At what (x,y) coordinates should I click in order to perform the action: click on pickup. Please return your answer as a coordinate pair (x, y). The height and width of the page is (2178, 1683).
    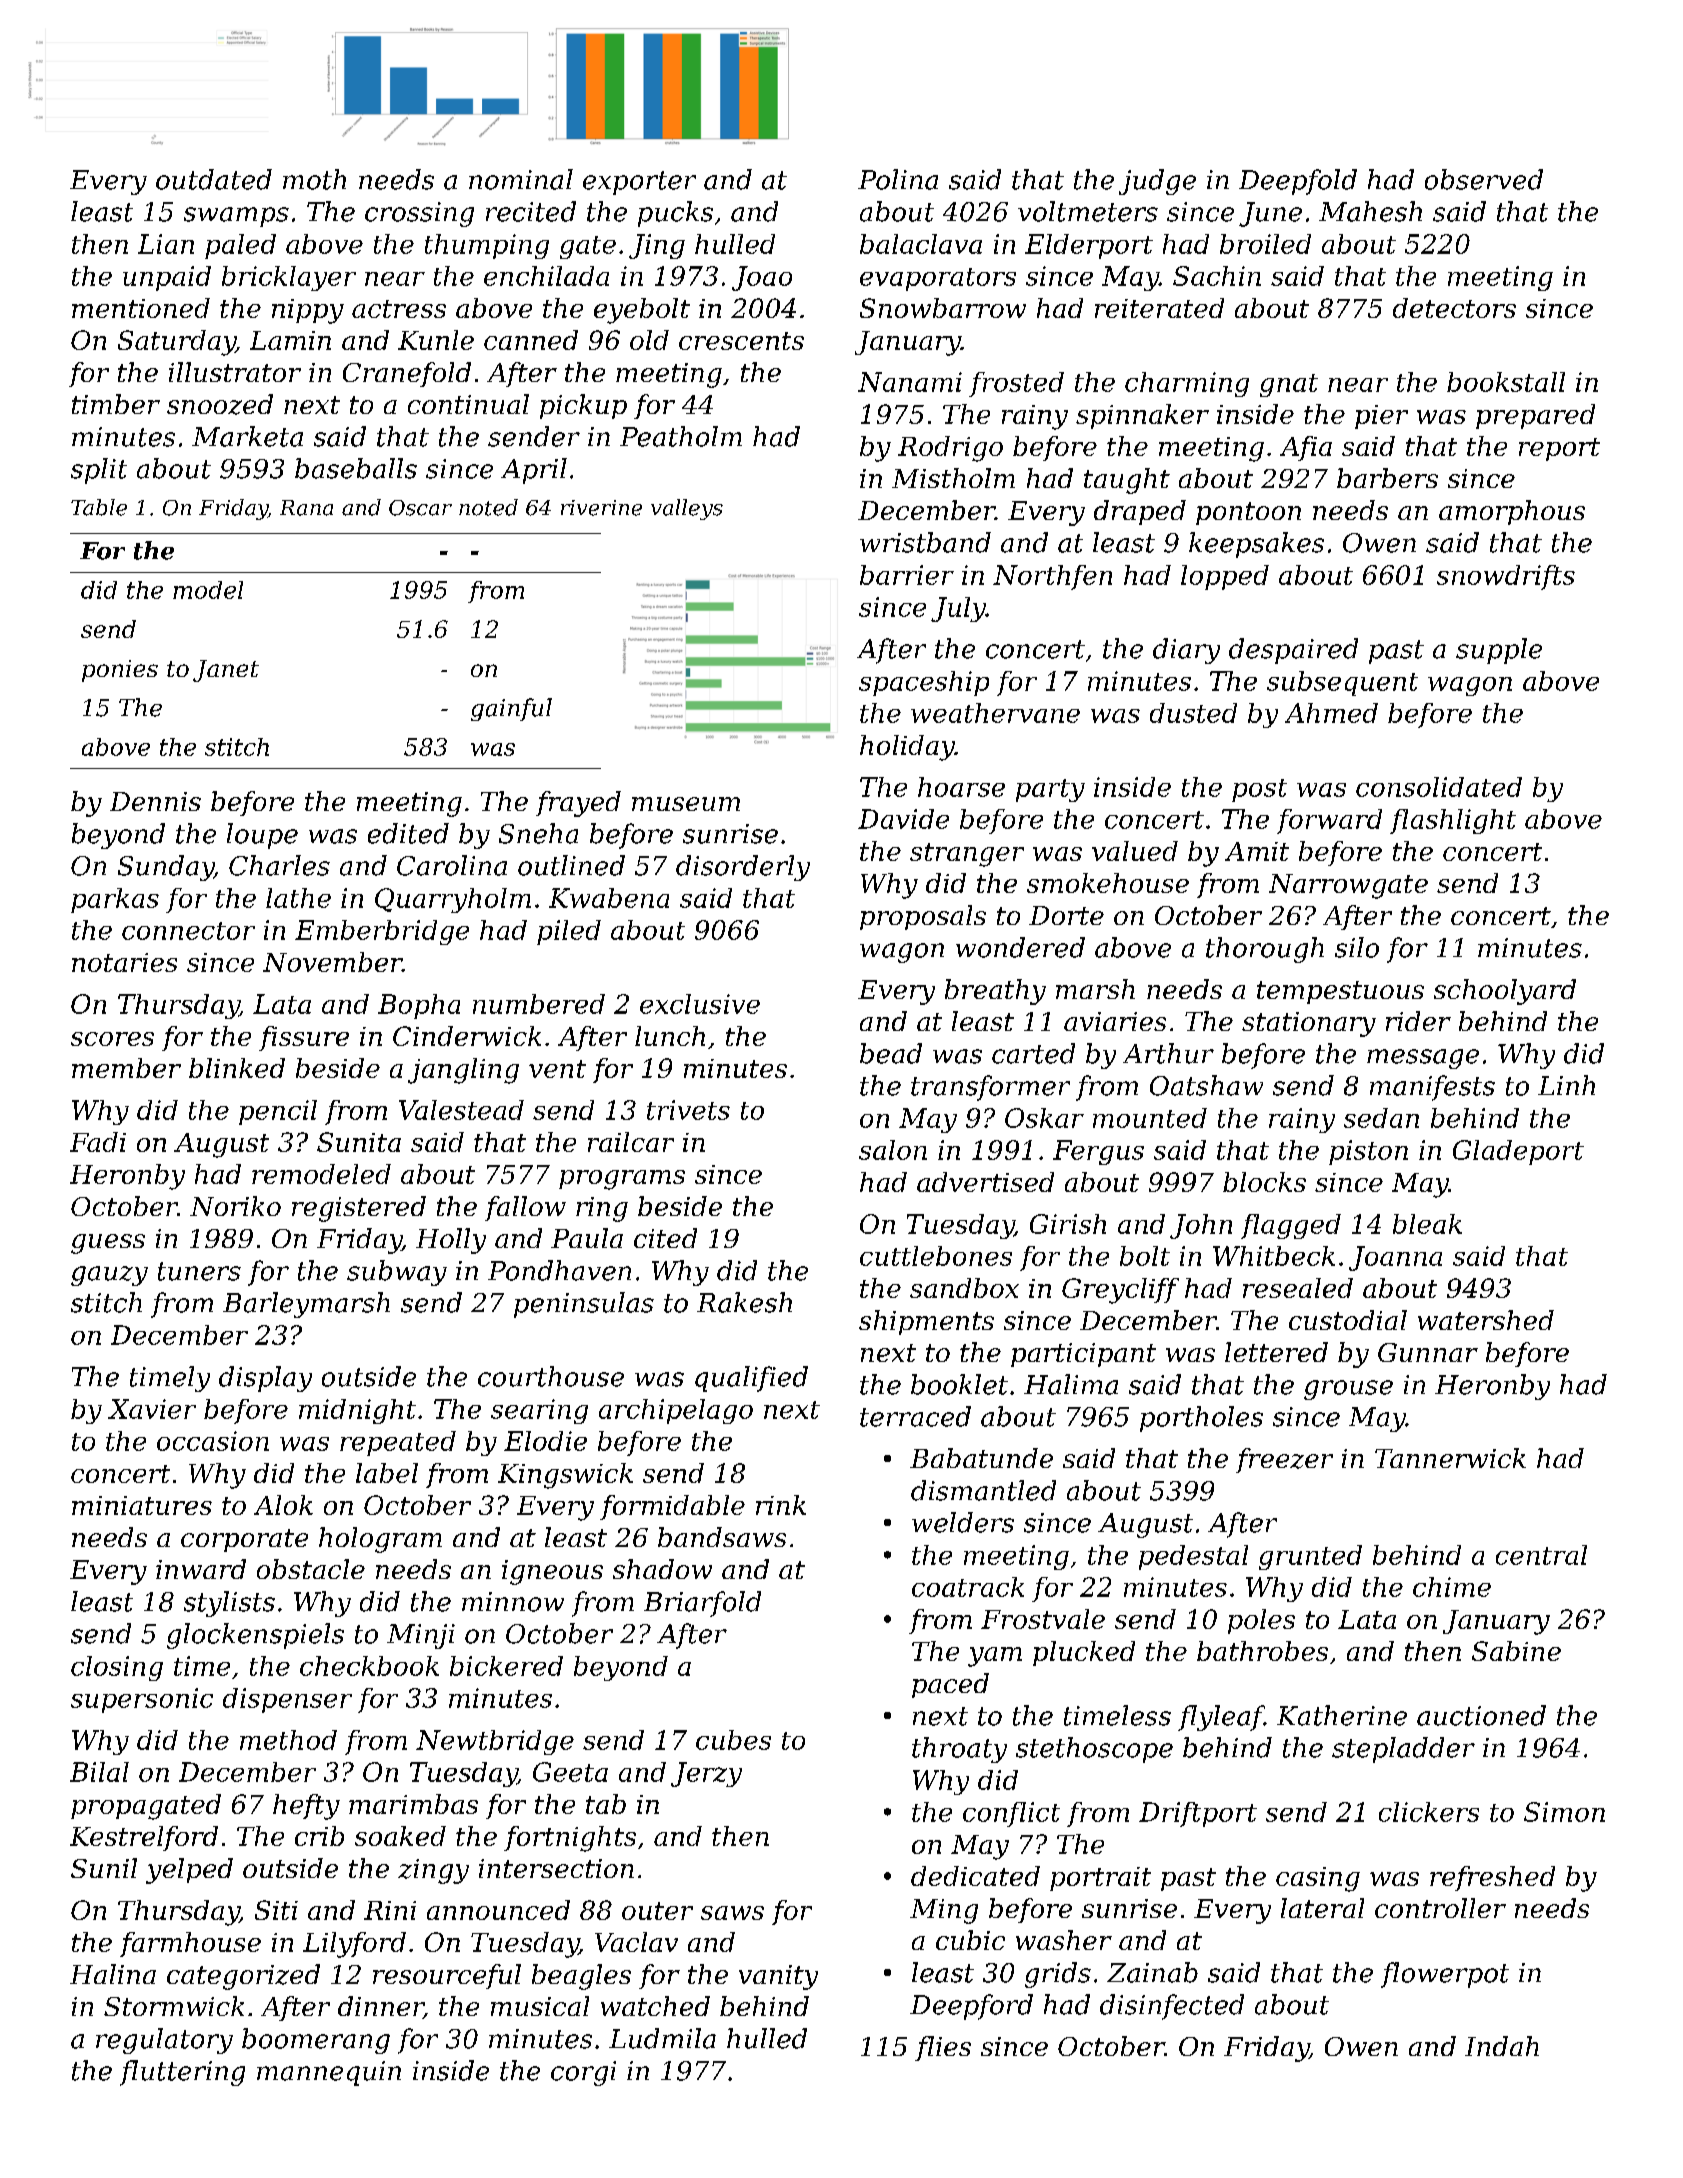
    Looking at the image, I should click on (583, 406).
